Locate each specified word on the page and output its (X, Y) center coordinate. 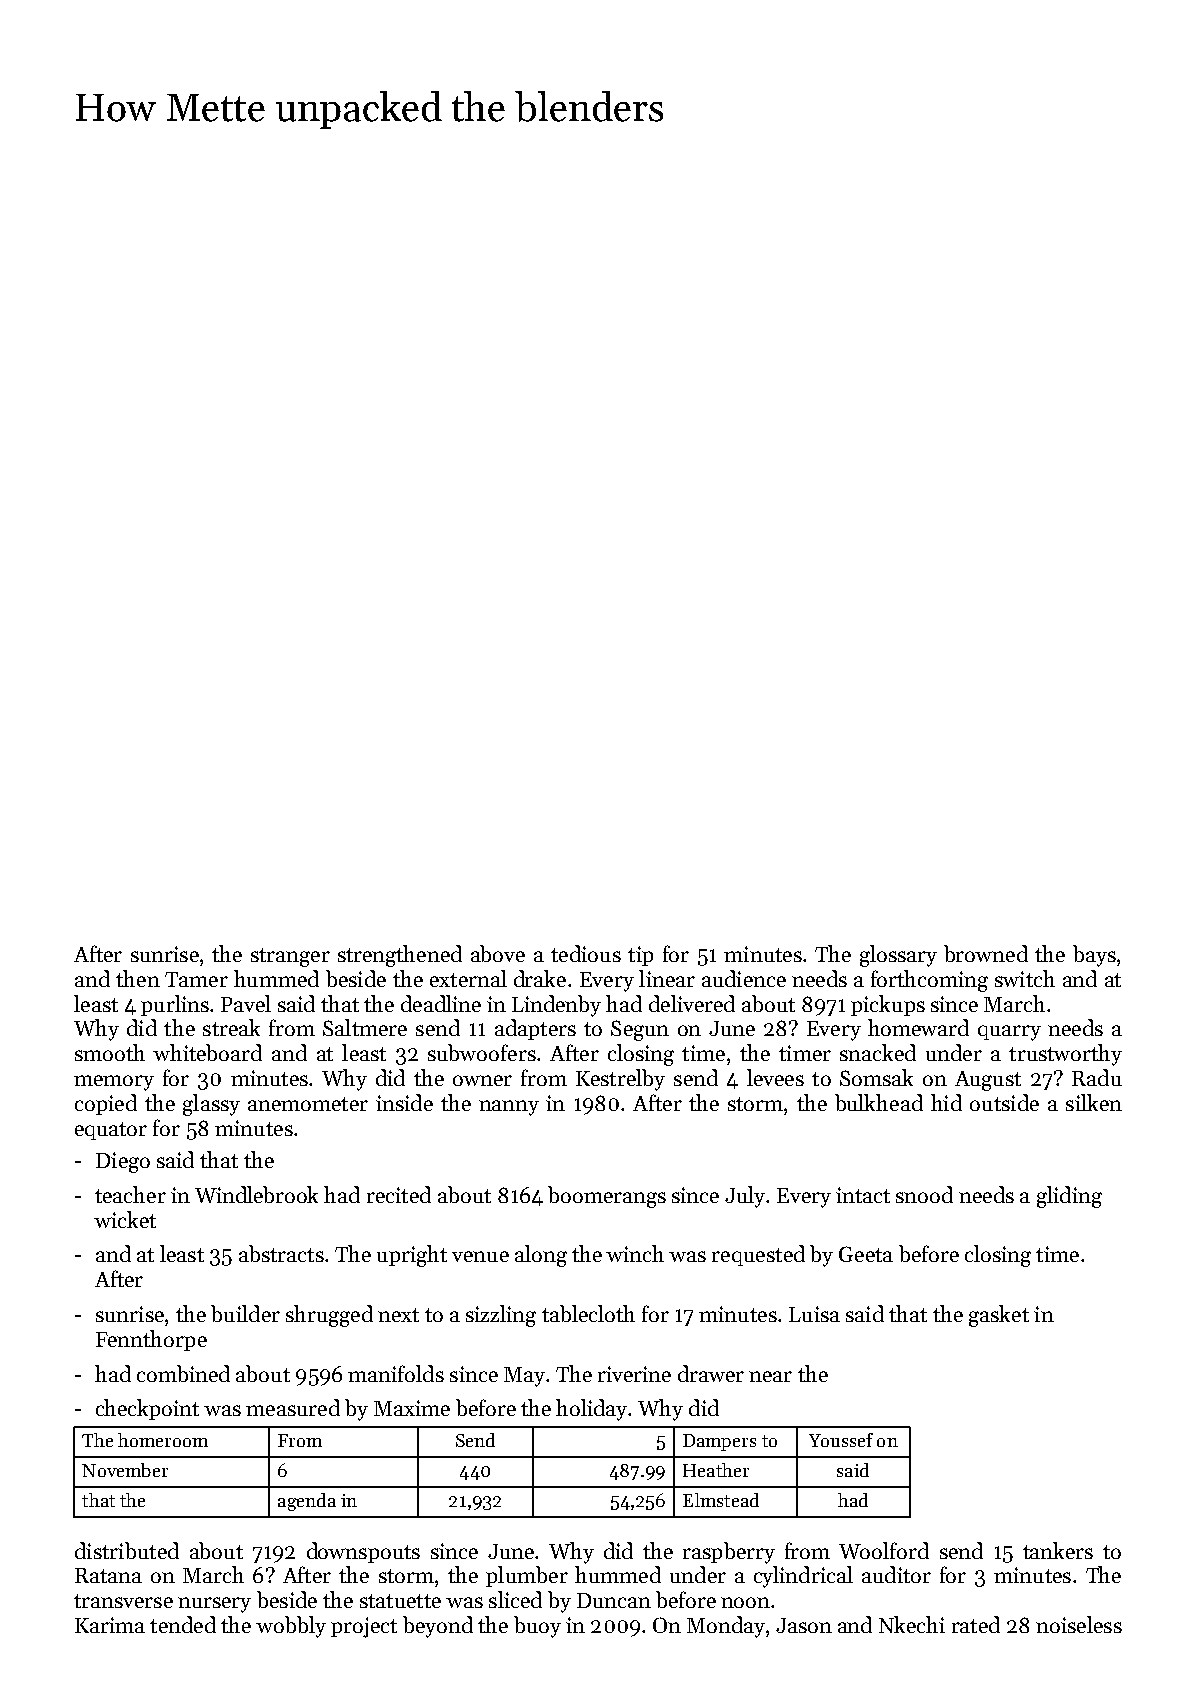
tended (183, 1624)
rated (976, 1624)
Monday (726, 1627)
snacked (878, 1052)
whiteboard (207, 1052)
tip (640, 956)
